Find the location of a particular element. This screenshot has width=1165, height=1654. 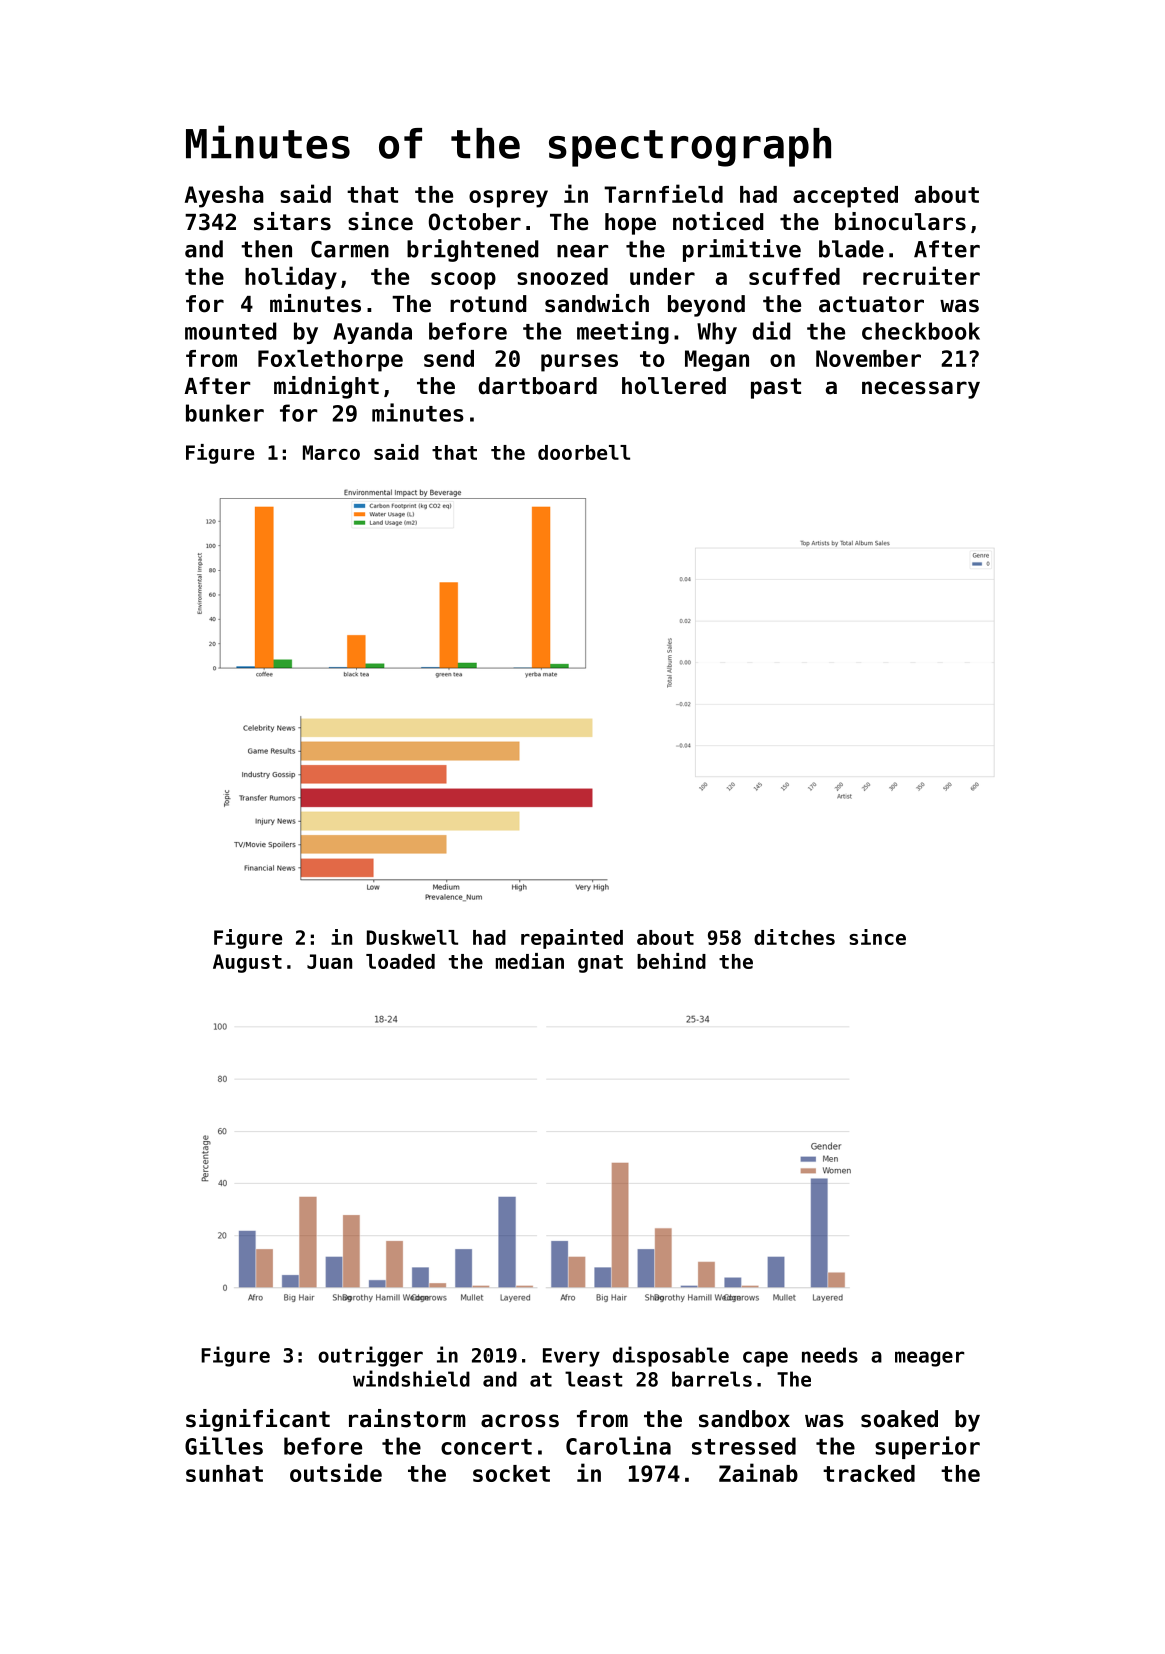

Carmen is located at coordinates (350, 249).
